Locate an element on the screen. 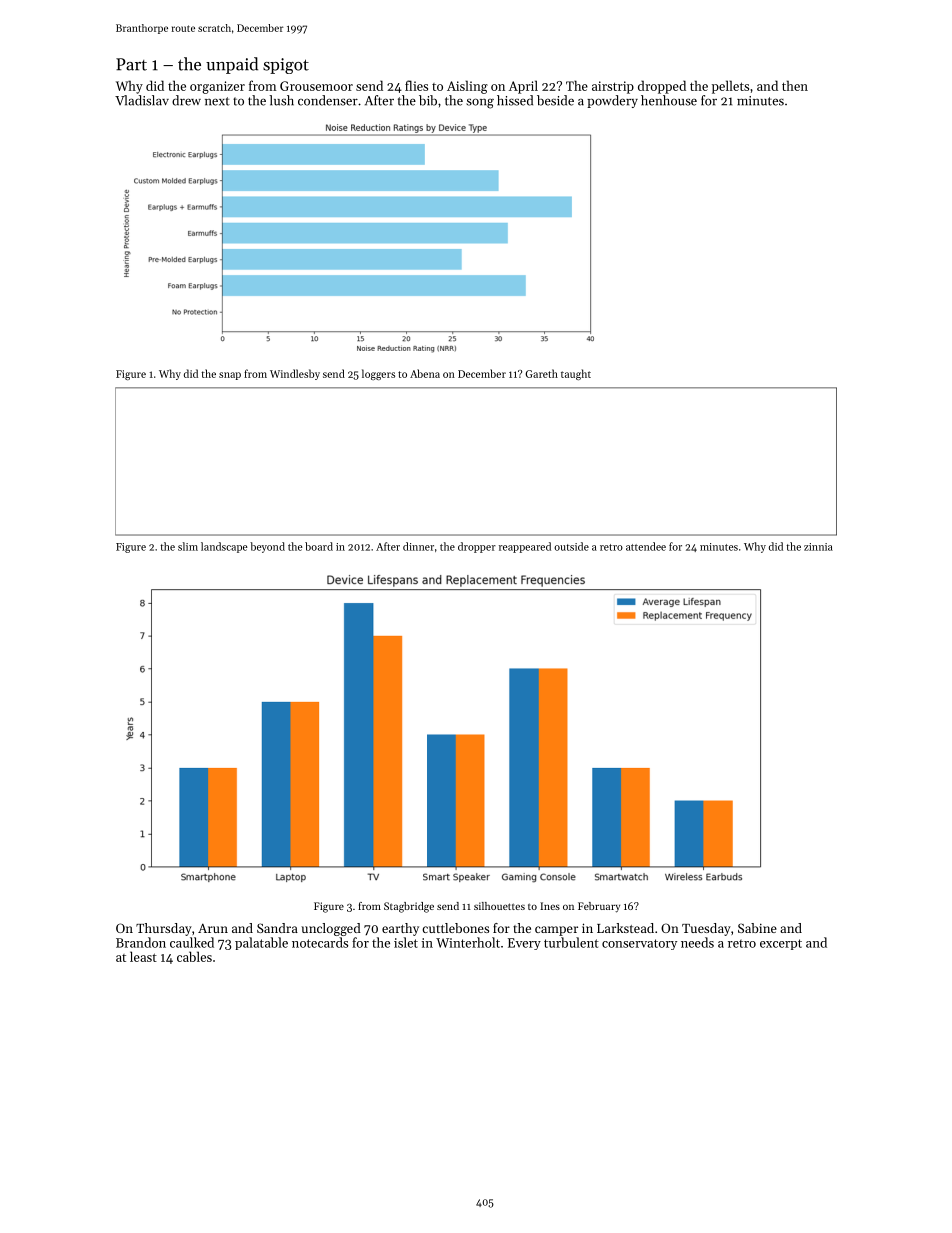 The width and height of the screenshot is (952, 1233). islet is located at coordinates (406, 942).
